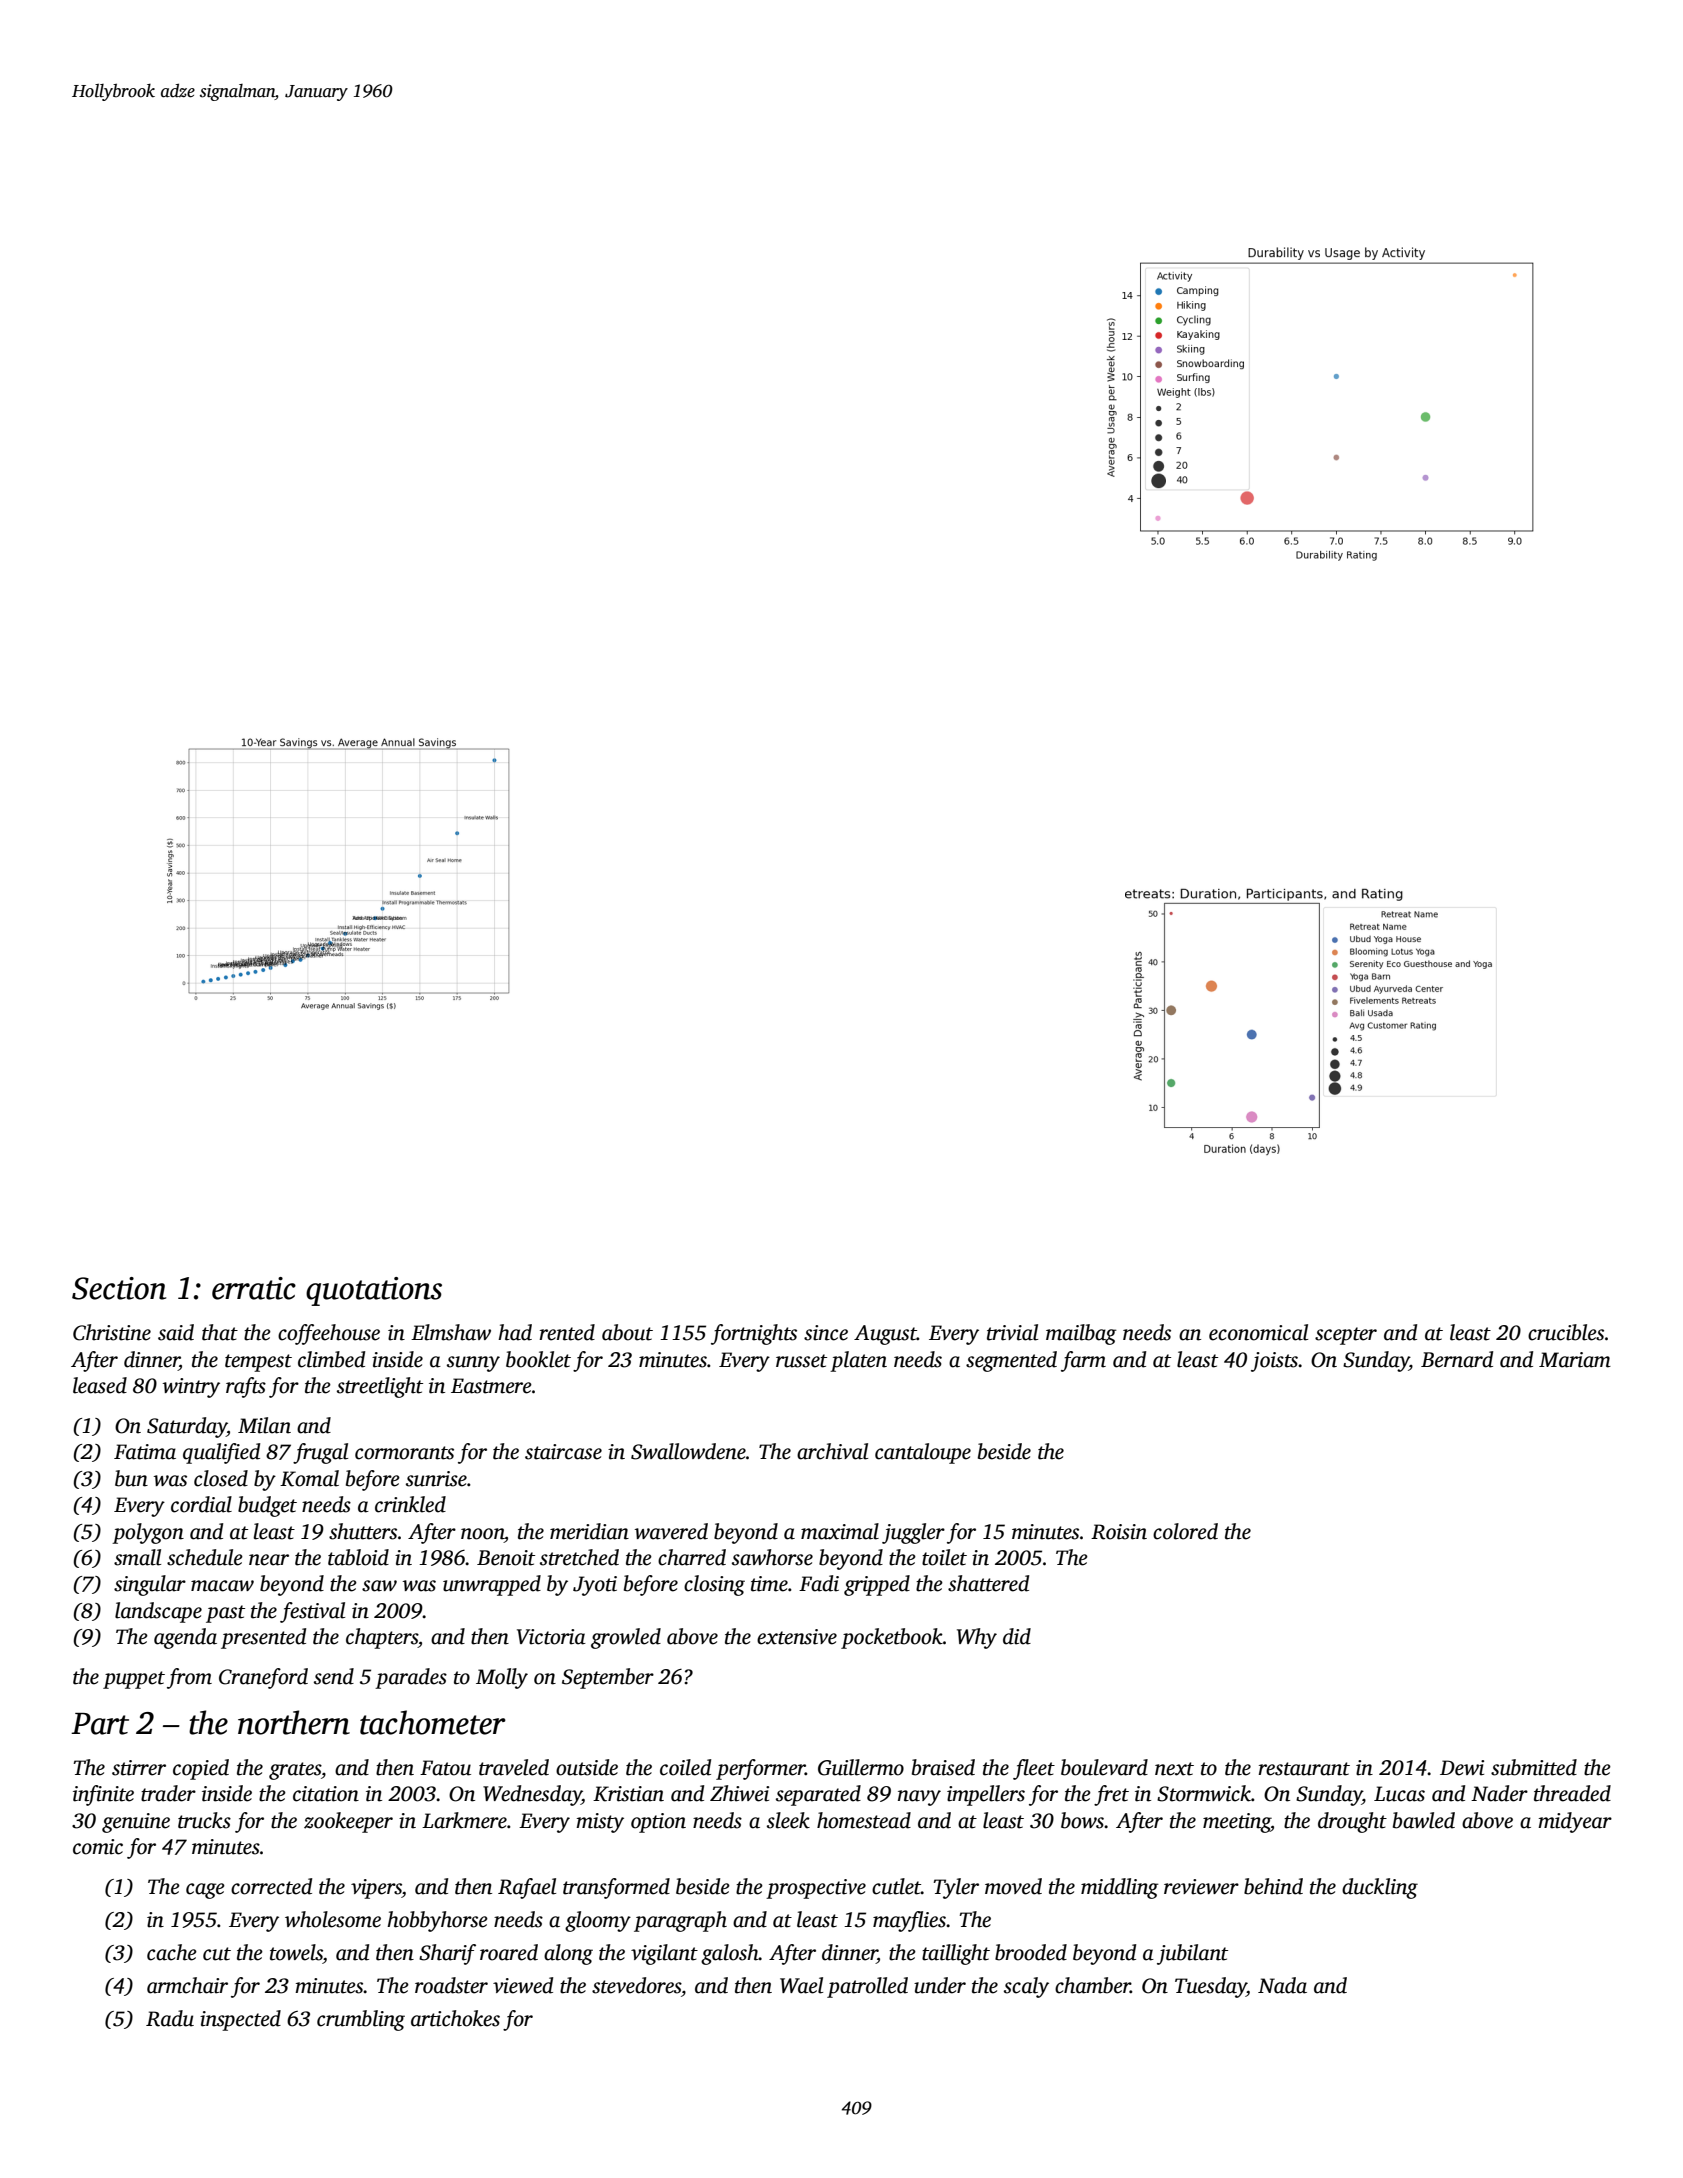  Describe the element at coordinates (189, 1678) in the screenshot. I see `from` at that location.
